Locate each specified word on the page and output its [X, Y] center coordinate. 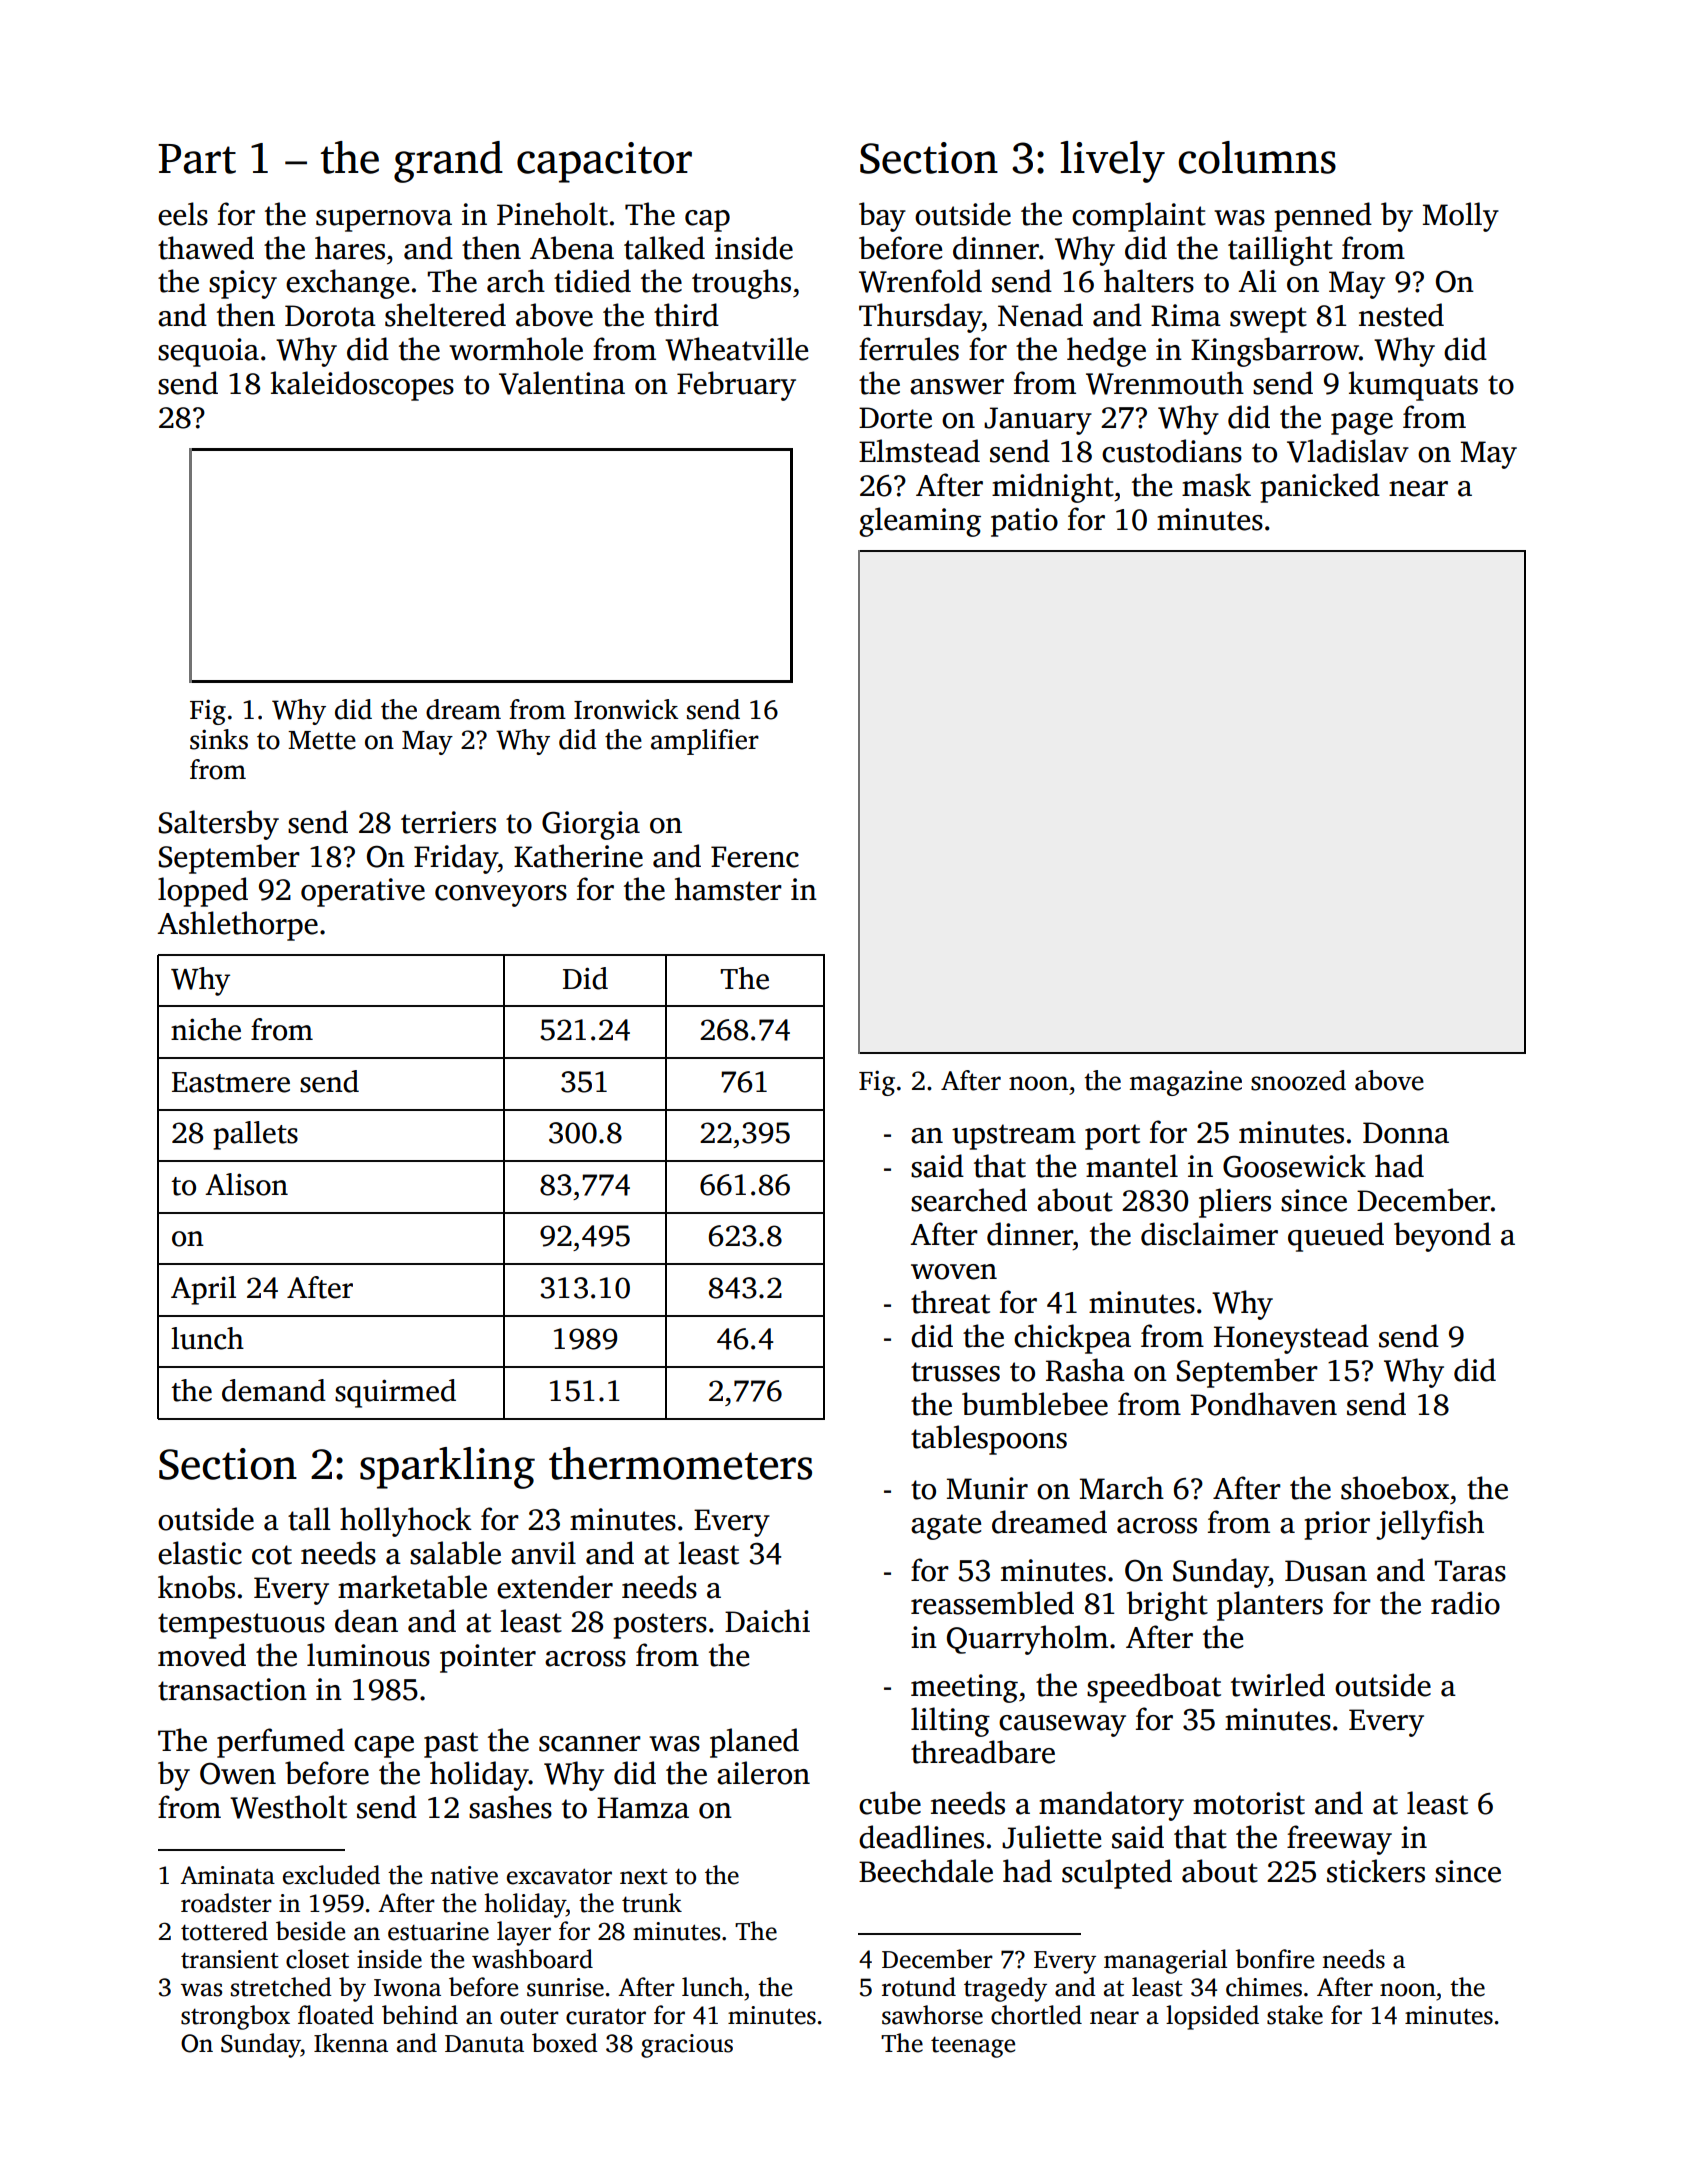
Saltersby [219, 825]
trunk [652, 1903]
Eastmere [231, 1082]
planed [754, 1743]
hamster [728, 889]
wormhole [516, 349]
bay [882, 217]
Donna [1406, 1133]
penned [1323, 217]
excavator [559, 1876]
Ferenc [755, 857]
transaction [232, 1689]
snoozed [1298, 1080]
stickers [1376, 1871]
